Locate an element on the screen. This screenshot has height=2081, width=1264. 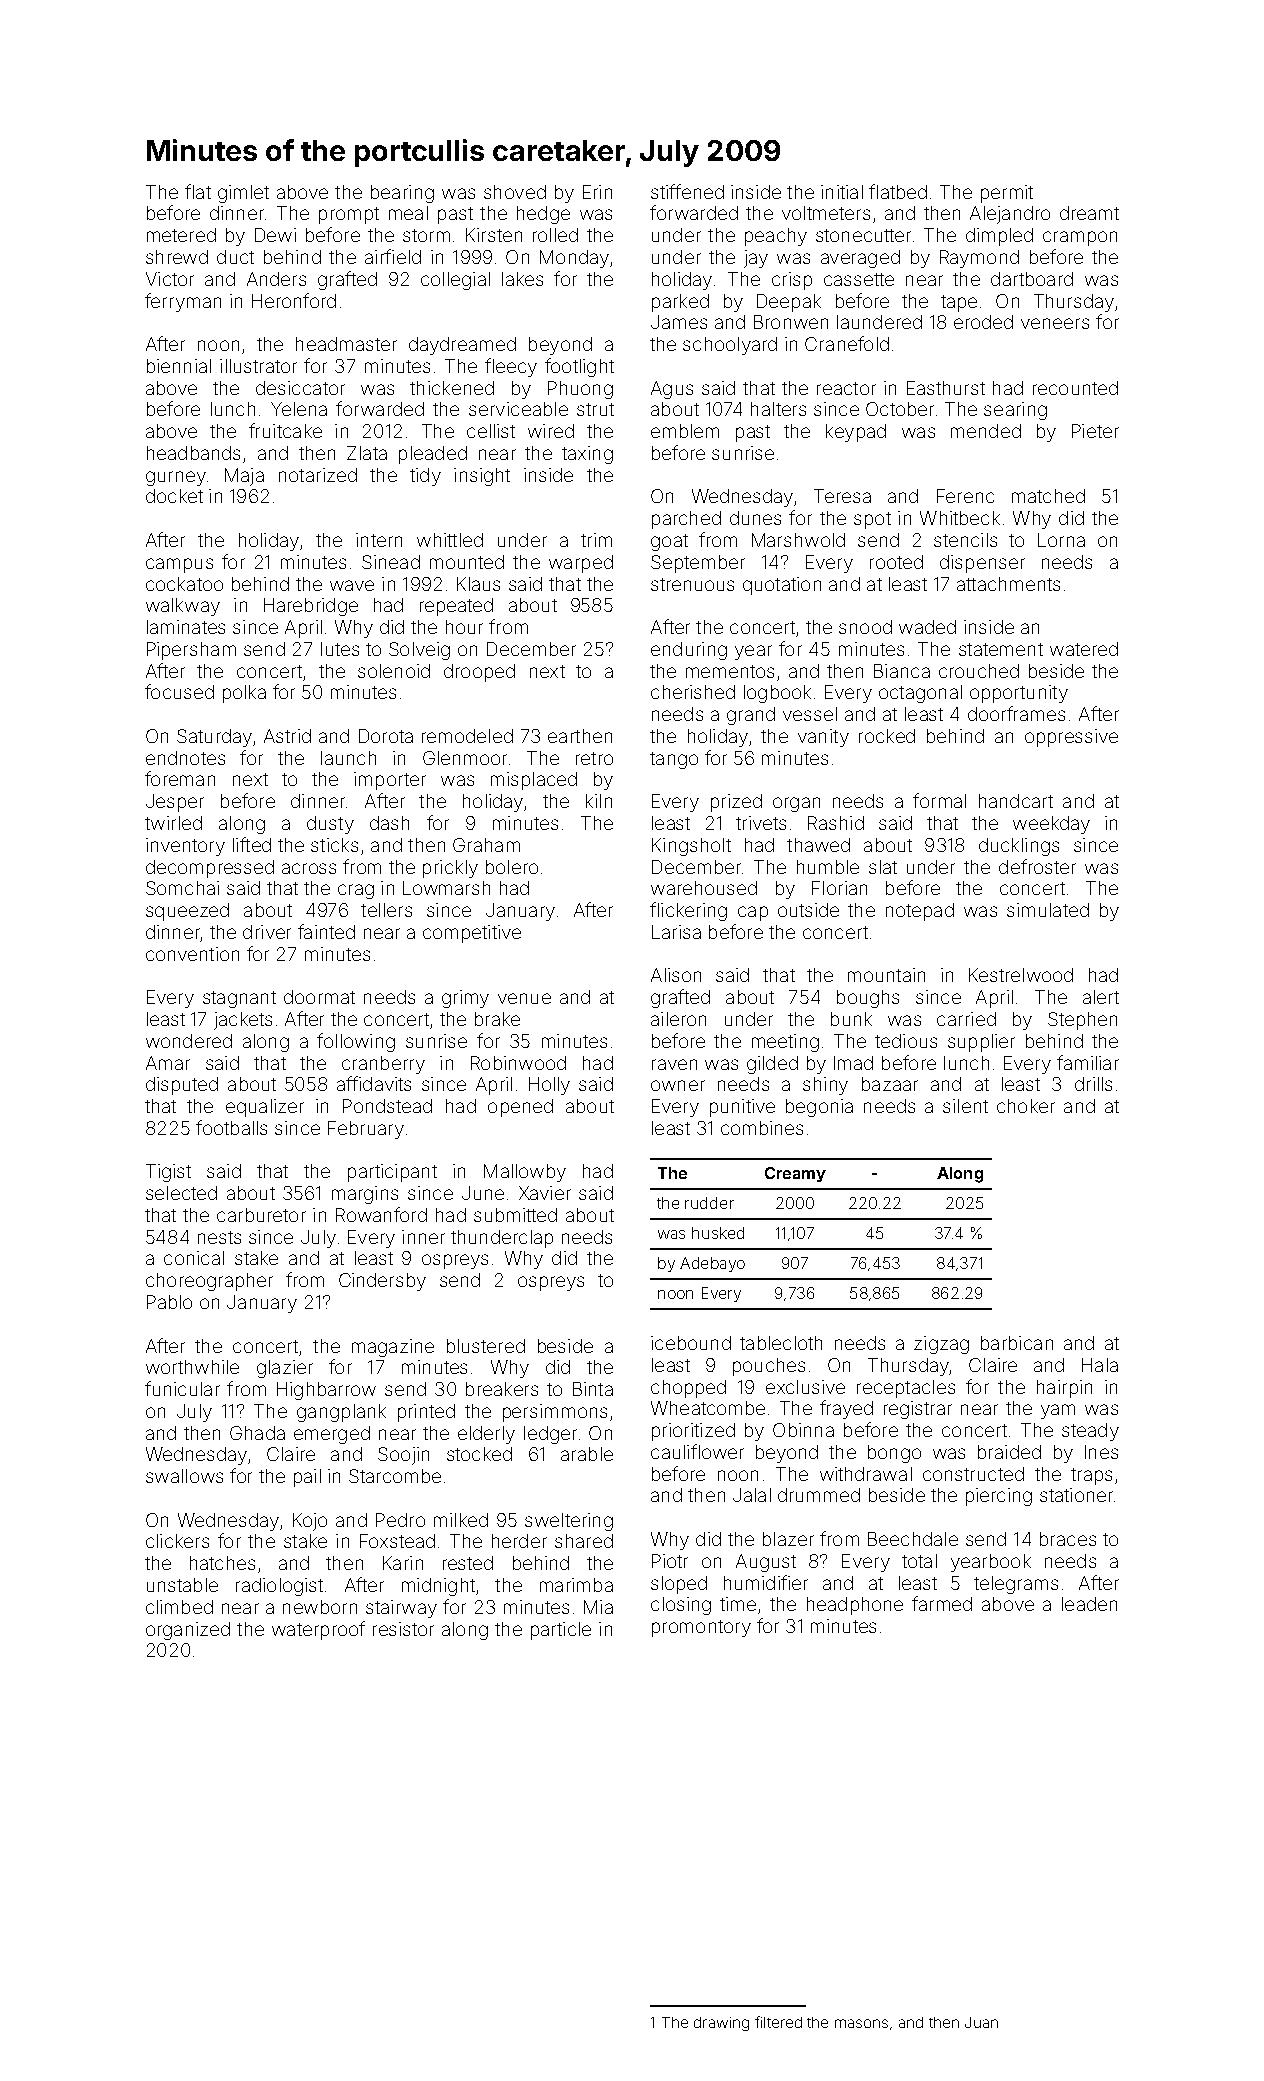
metered is located at coordinates (181, 235).
